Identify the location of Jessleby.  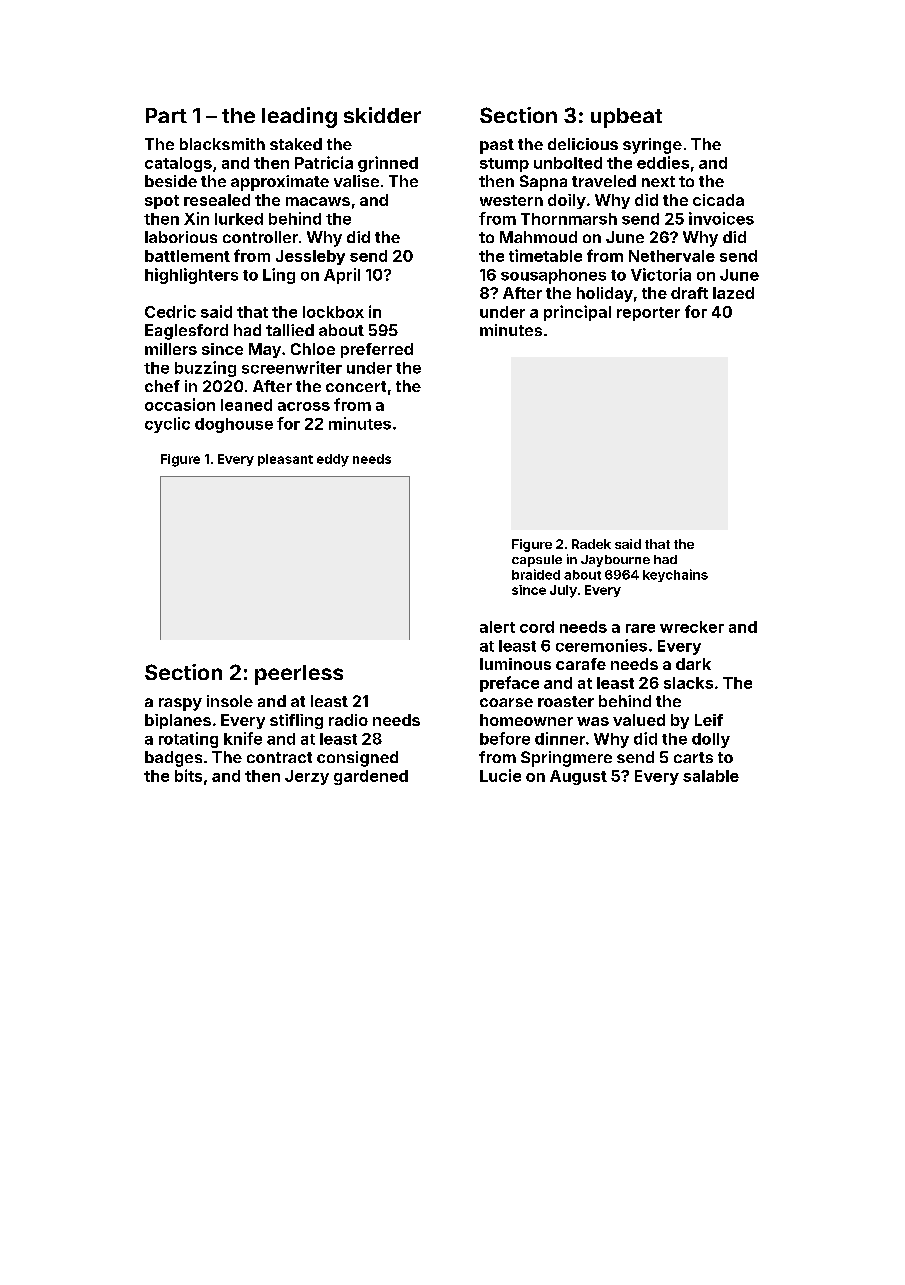
(310, 257).
